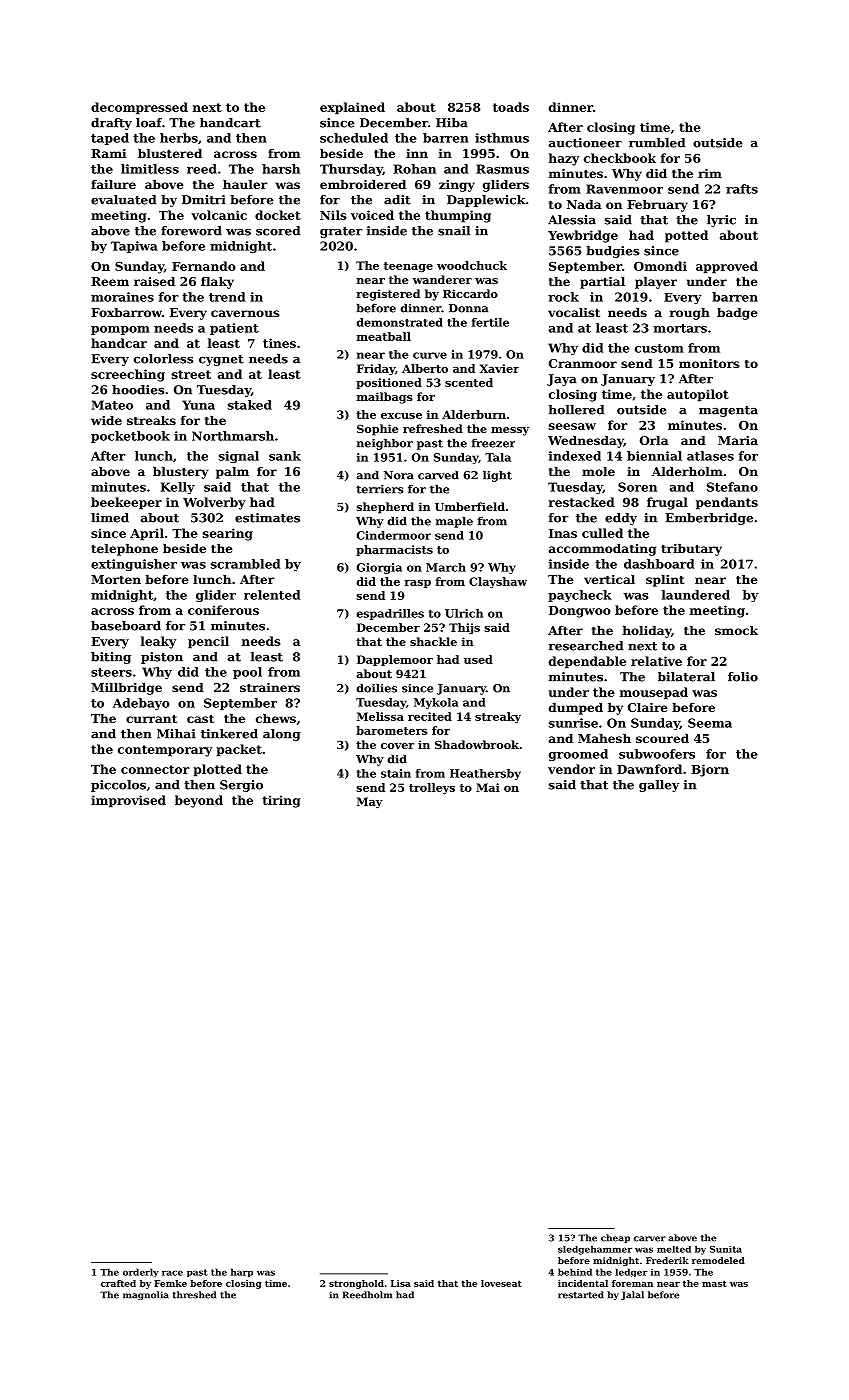 Image resolution: width=849 pixels, height=1400 pixels. What do you see at coordinates (710, 770) in the screenshot?
I see `Bjorn` at bounding box center [710, 770].
